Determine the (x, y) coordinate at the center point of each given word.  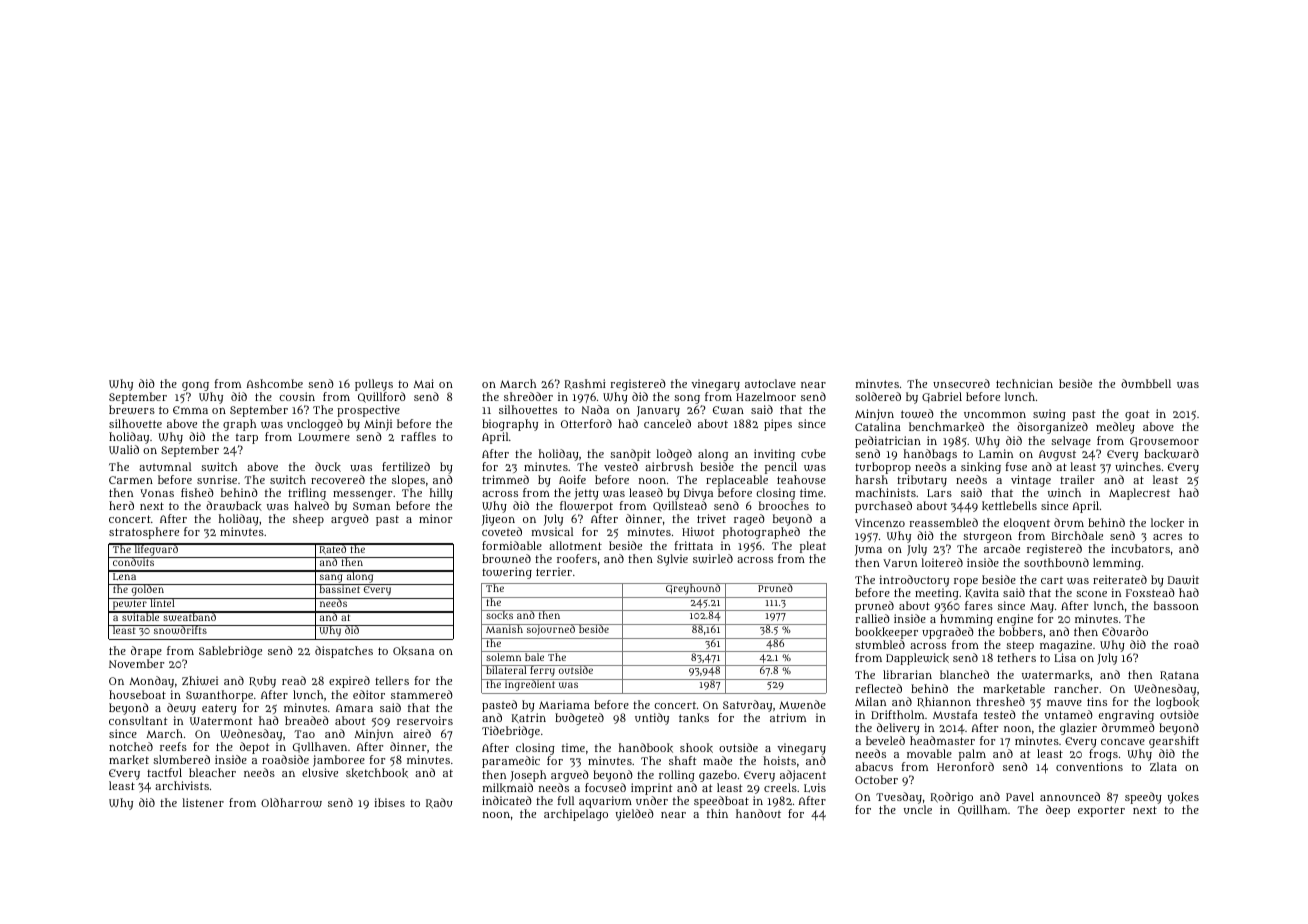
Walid (124, 449)
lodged (674, 455)
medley (1115, 428)
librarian (907, 674)
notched (131, 746)
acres (1167, 537)
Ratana (1179, 676)
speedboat (721, 802)
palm (972, 755)
